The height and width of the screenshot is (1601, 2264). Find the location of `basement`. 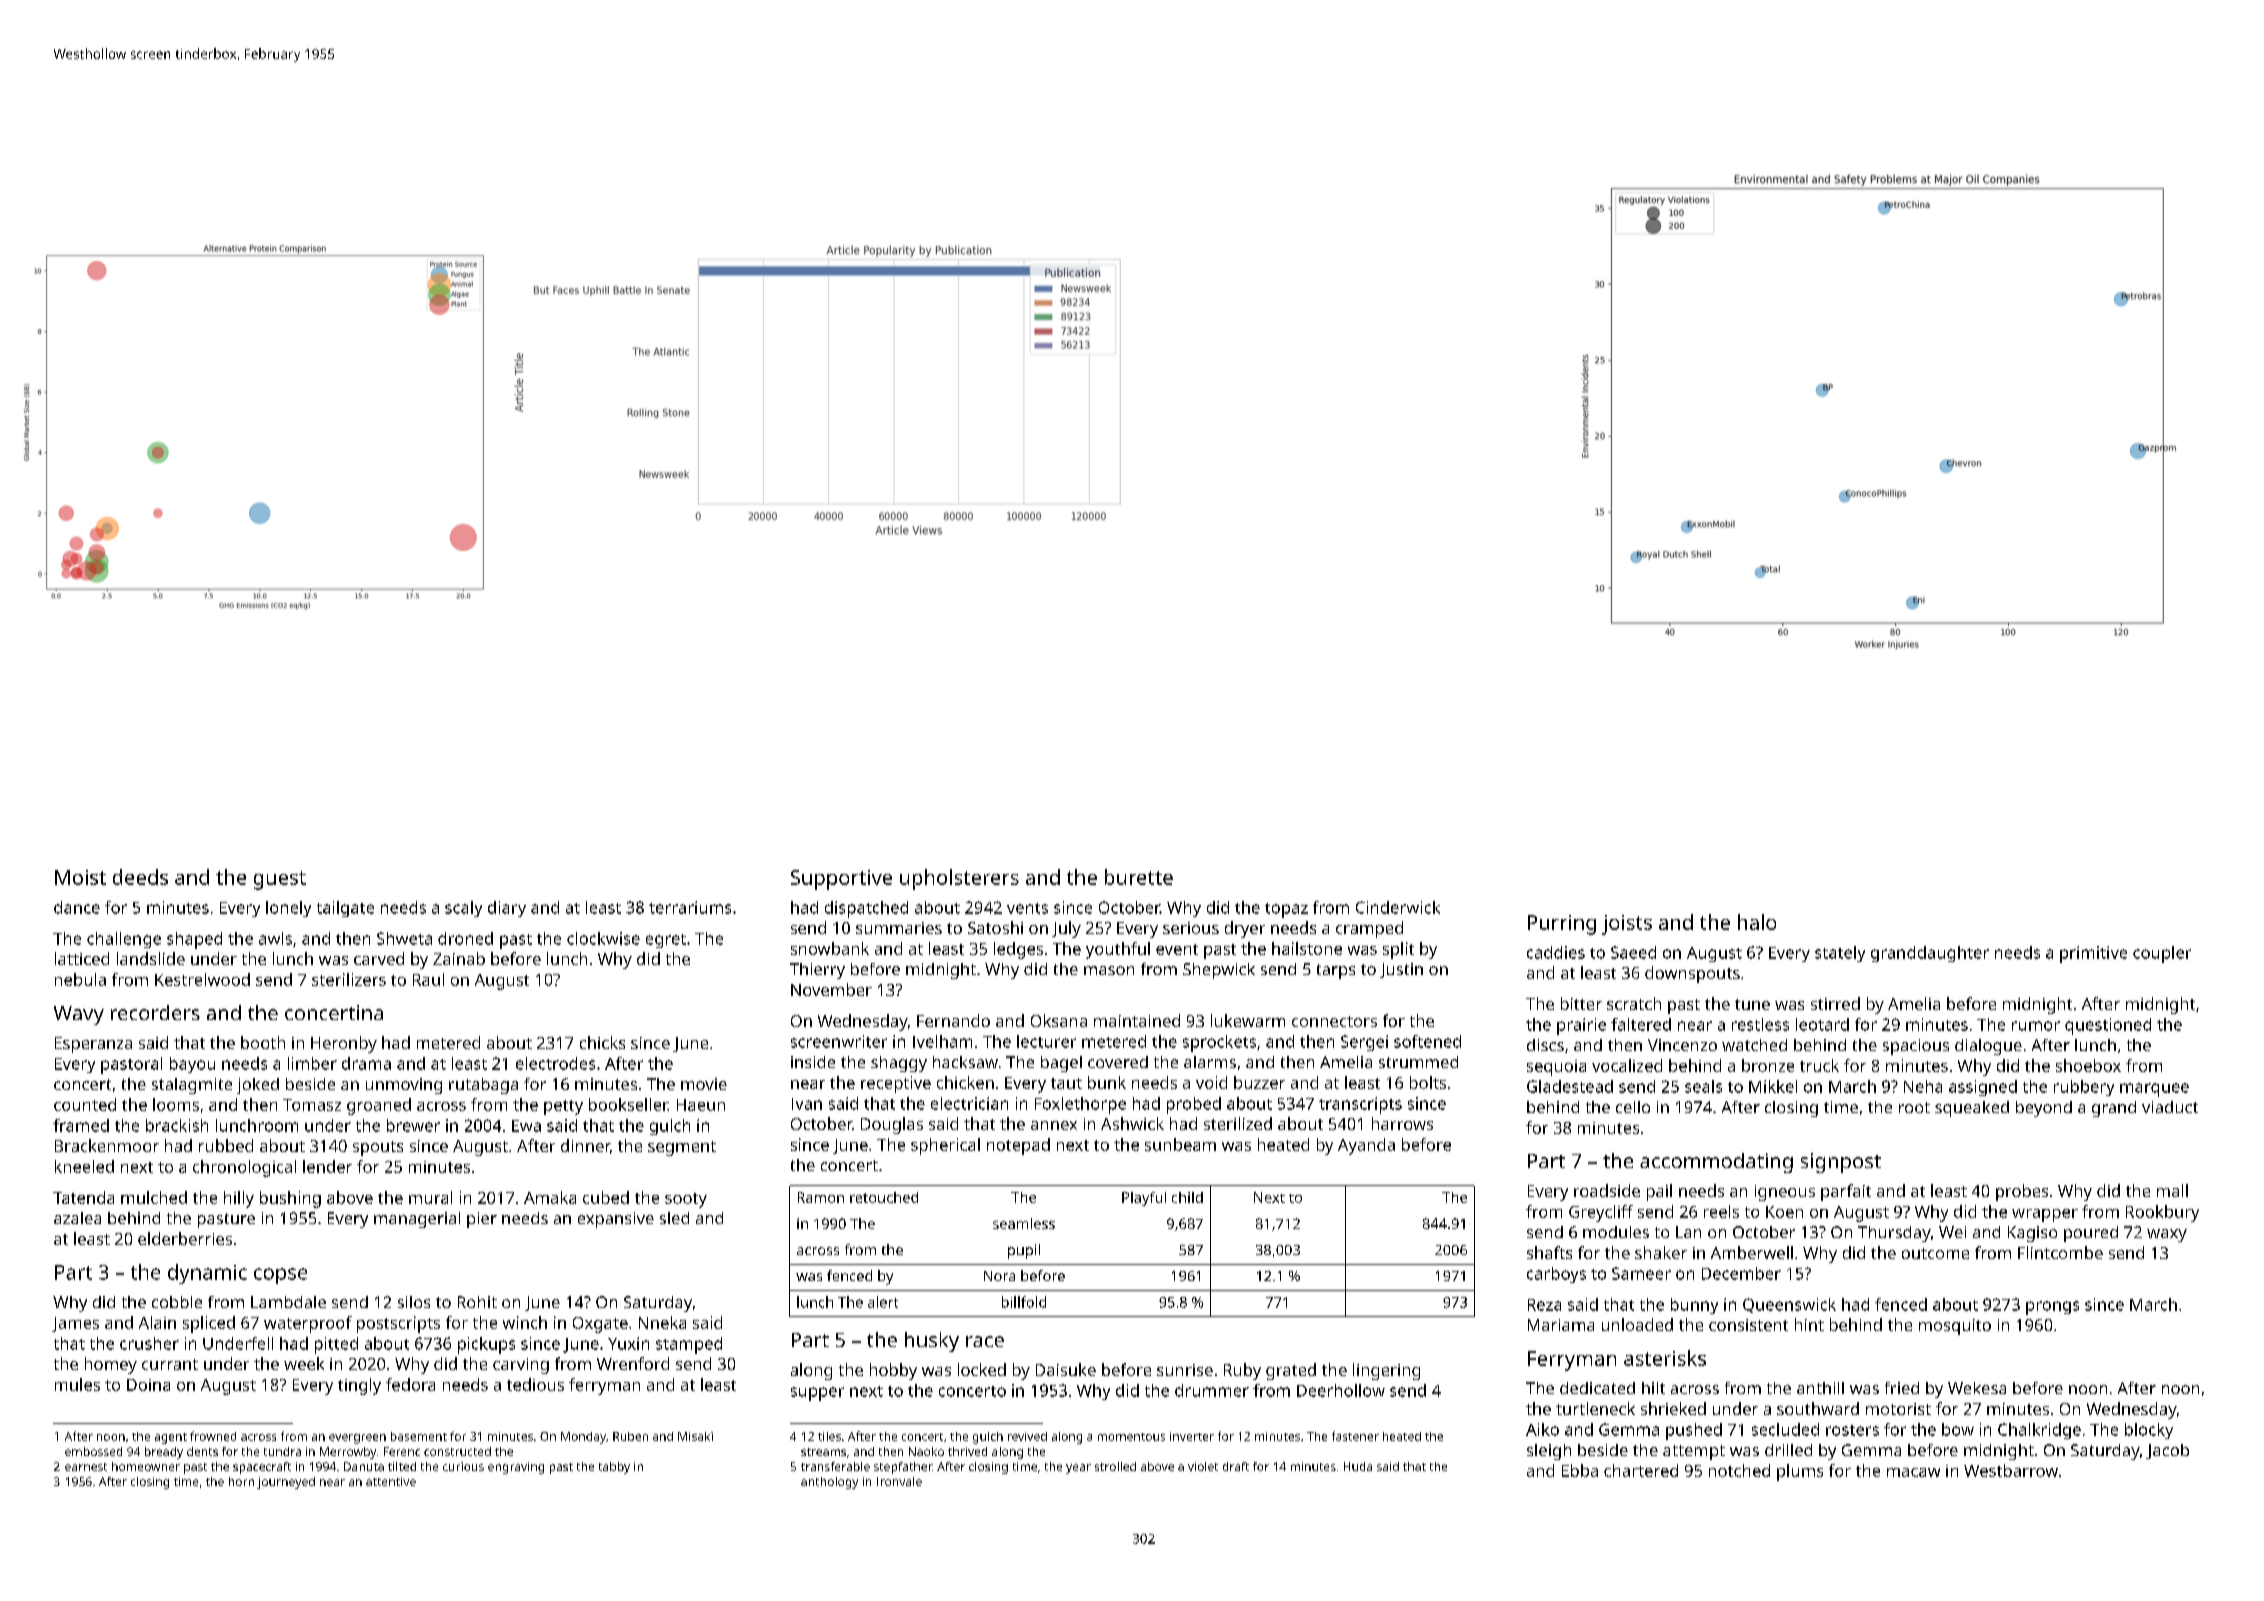

basement is located at coordinates (419, 1436).
